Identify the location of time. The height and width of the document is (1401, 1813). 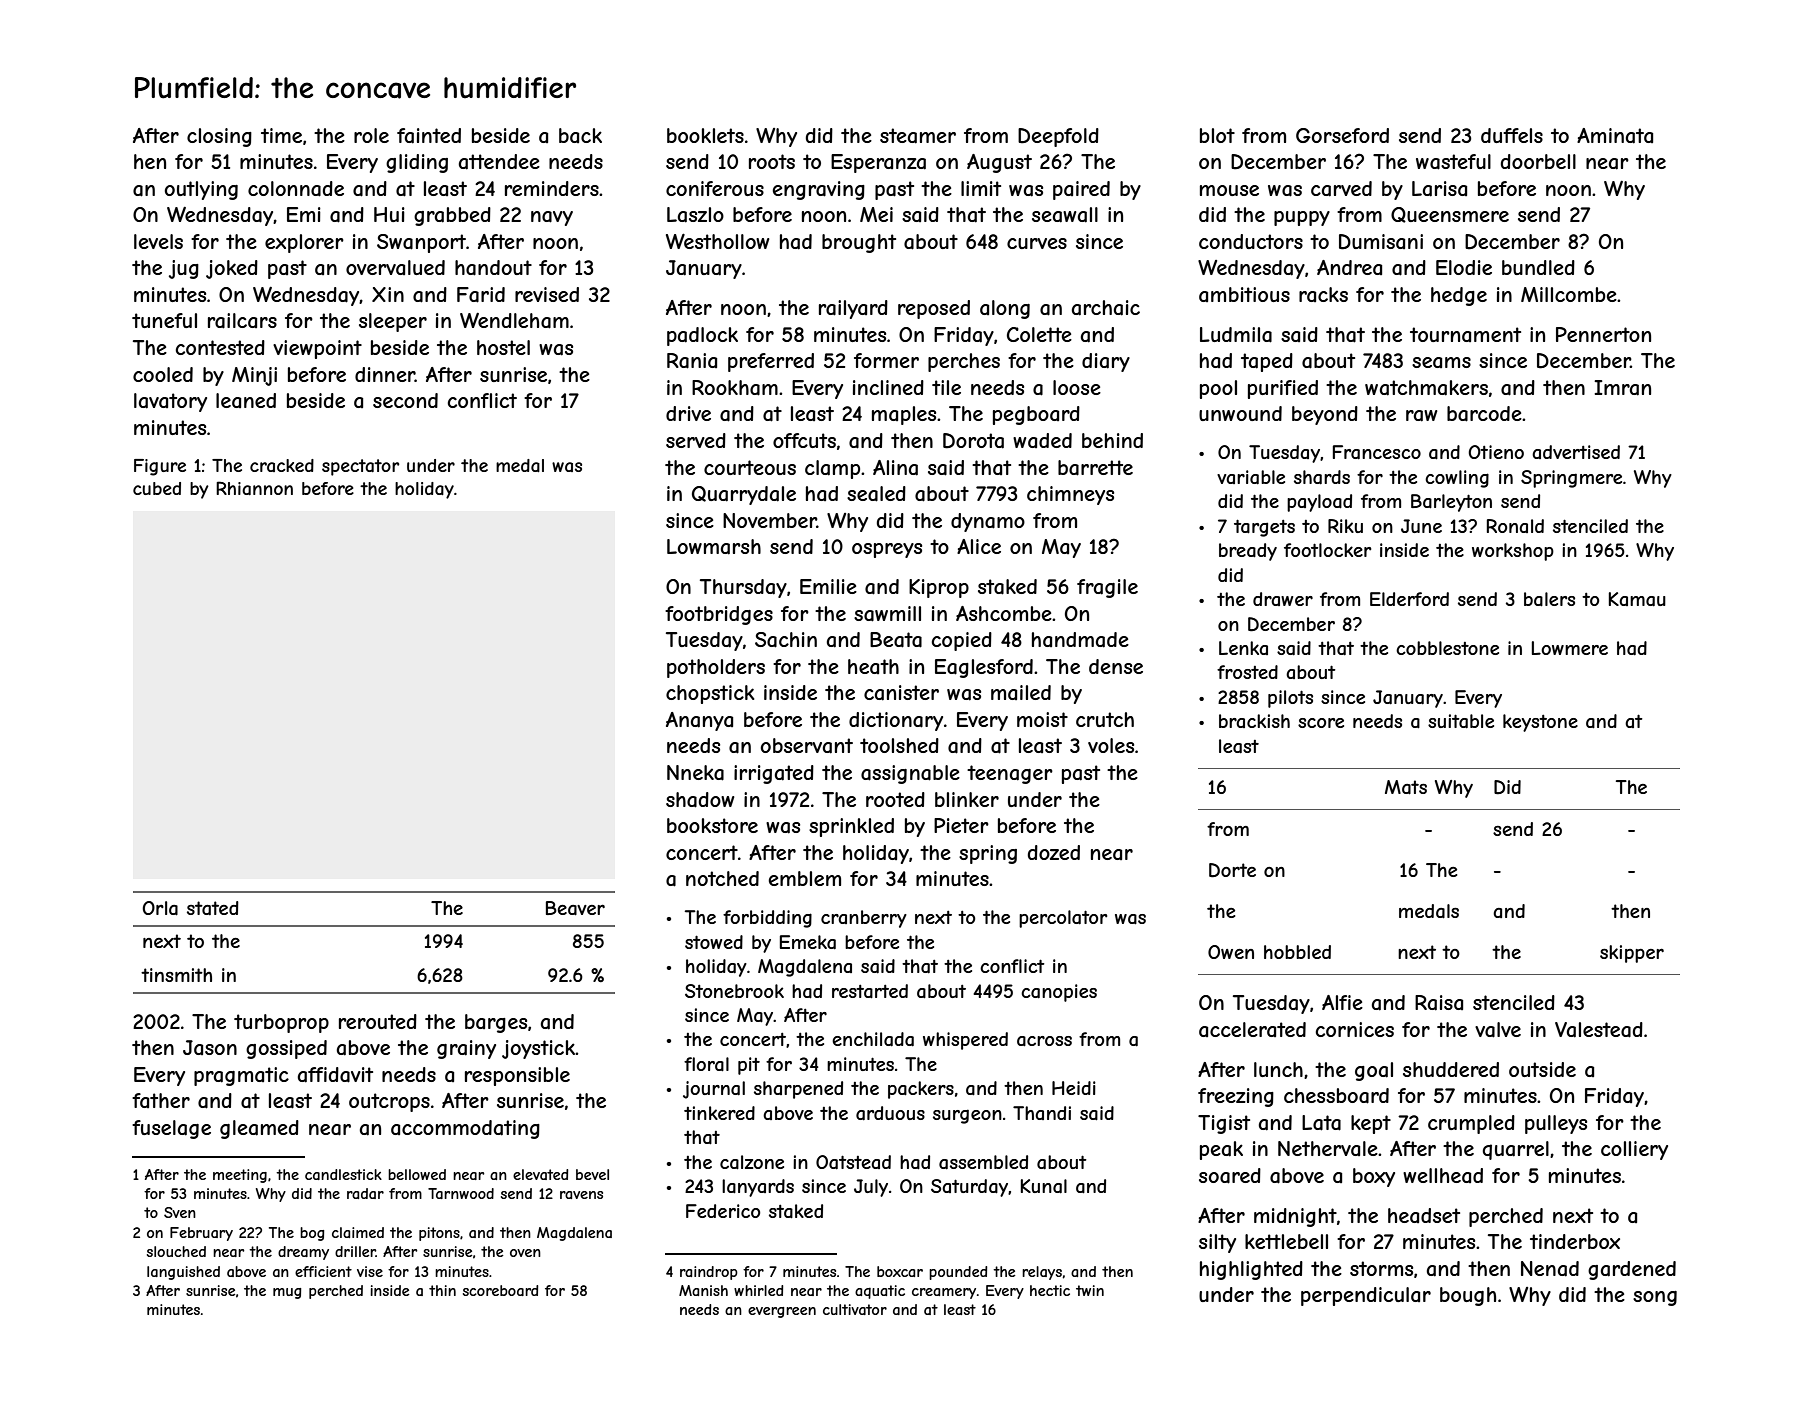
(281, 135).
